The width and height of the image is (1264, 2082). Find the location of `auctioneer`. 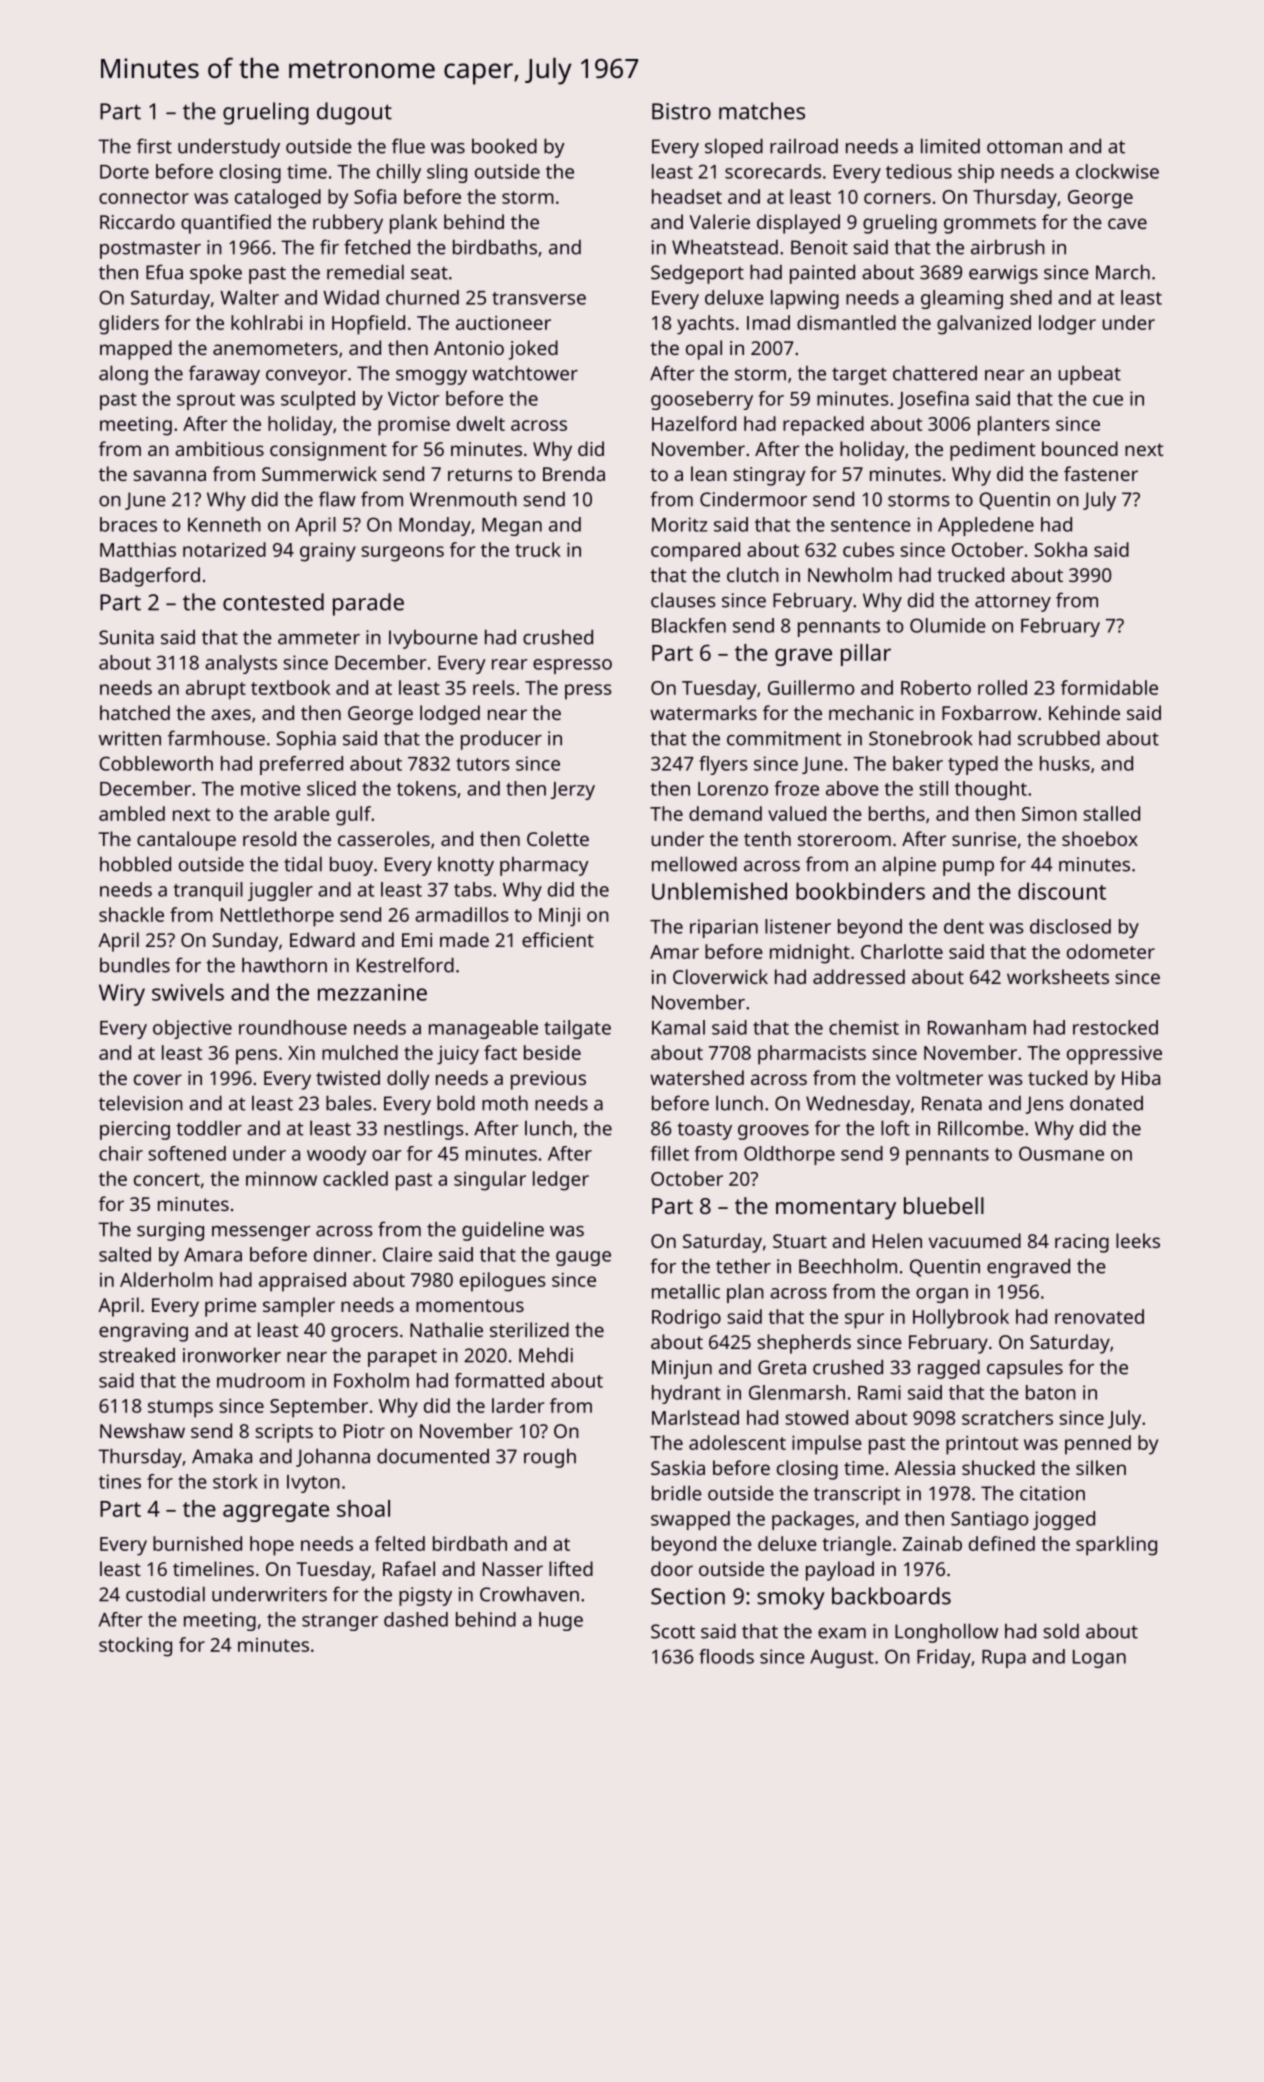

auctioneer is located at coordinates (503, 323).
